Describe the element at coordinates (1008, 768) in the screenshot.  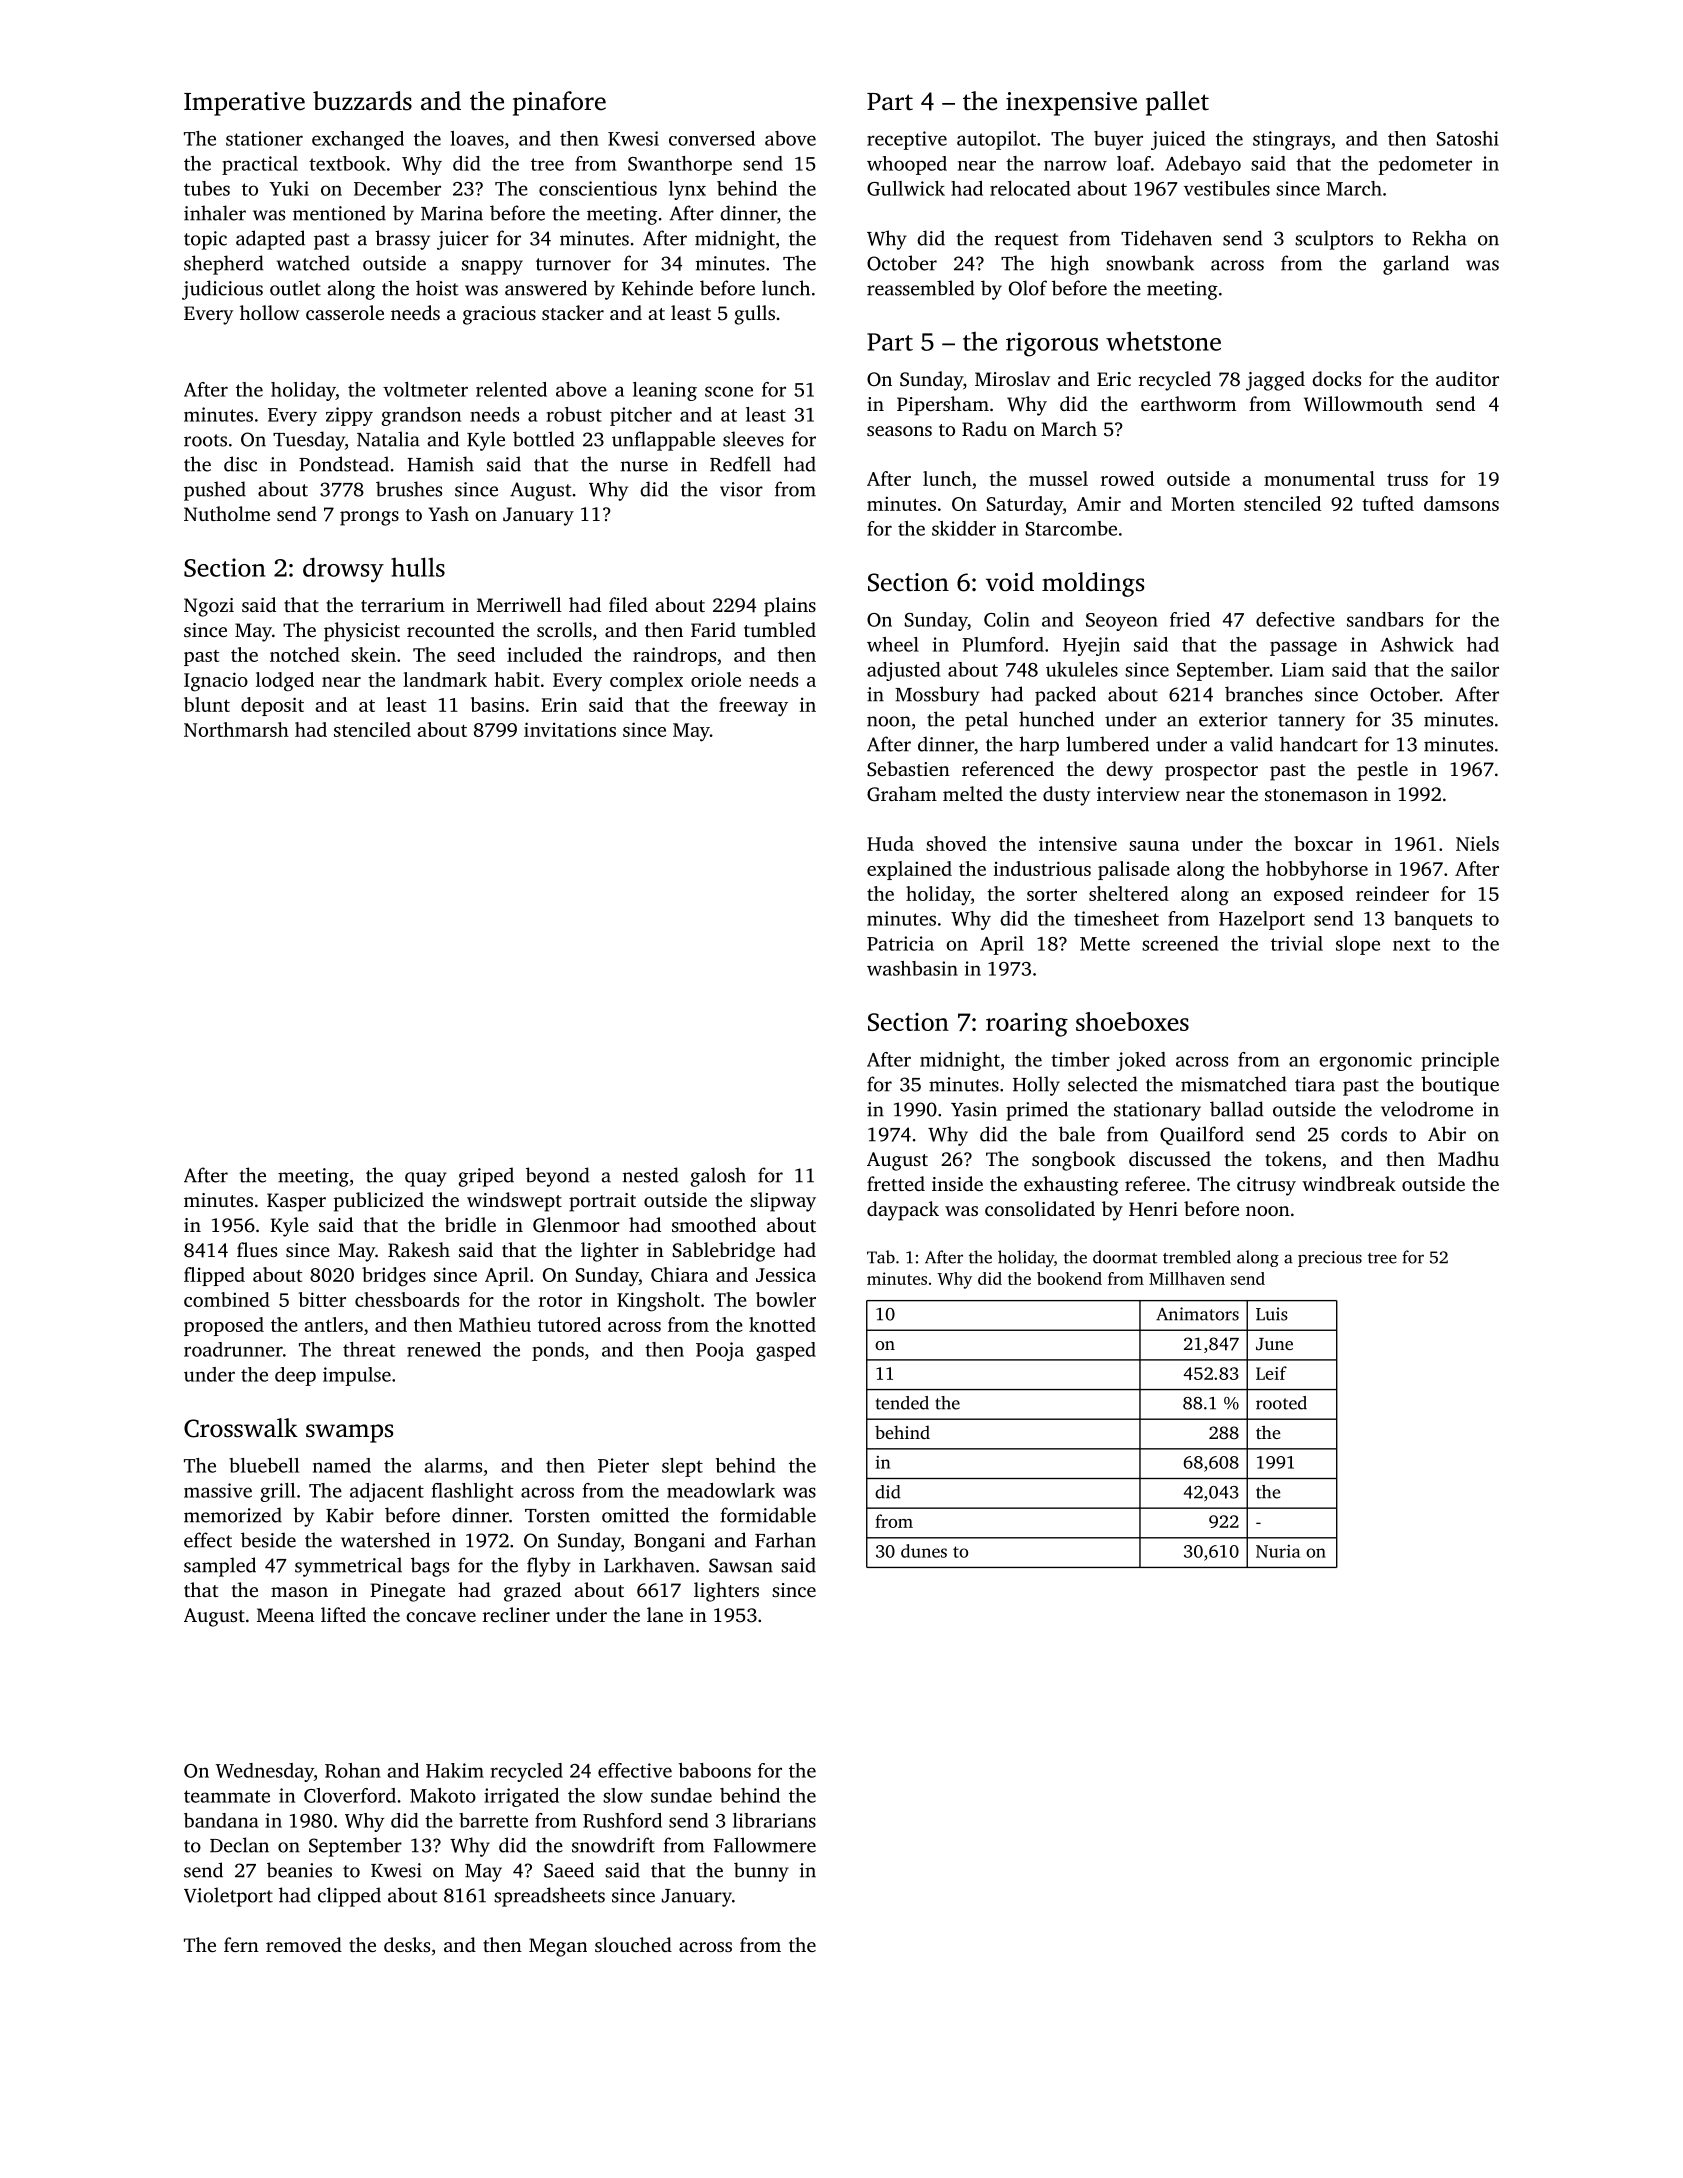
I see `referenced` at that location.
